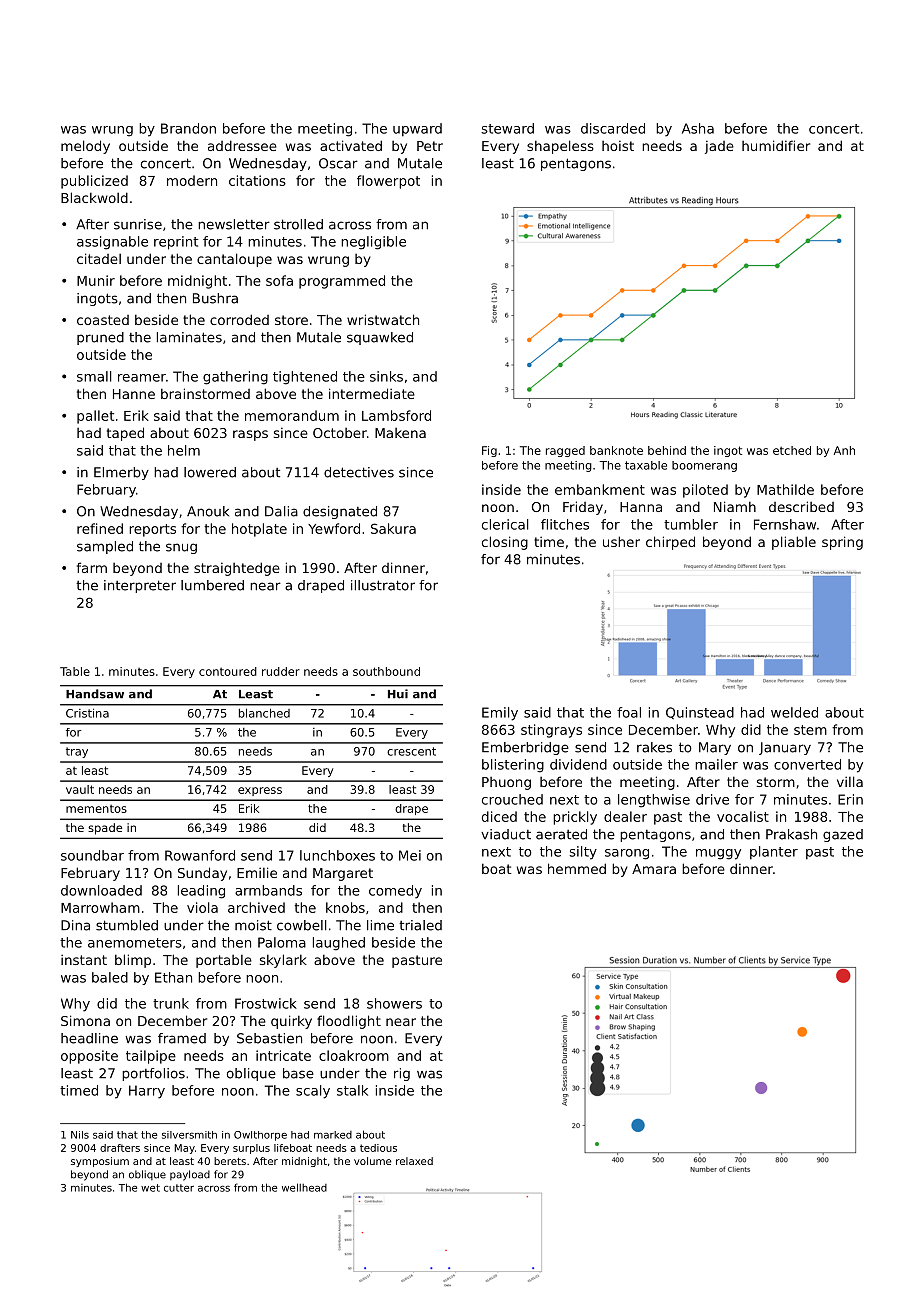  Describe the element at coordinates (420, 925) in the screenshot. I see `trialed` at that location.
